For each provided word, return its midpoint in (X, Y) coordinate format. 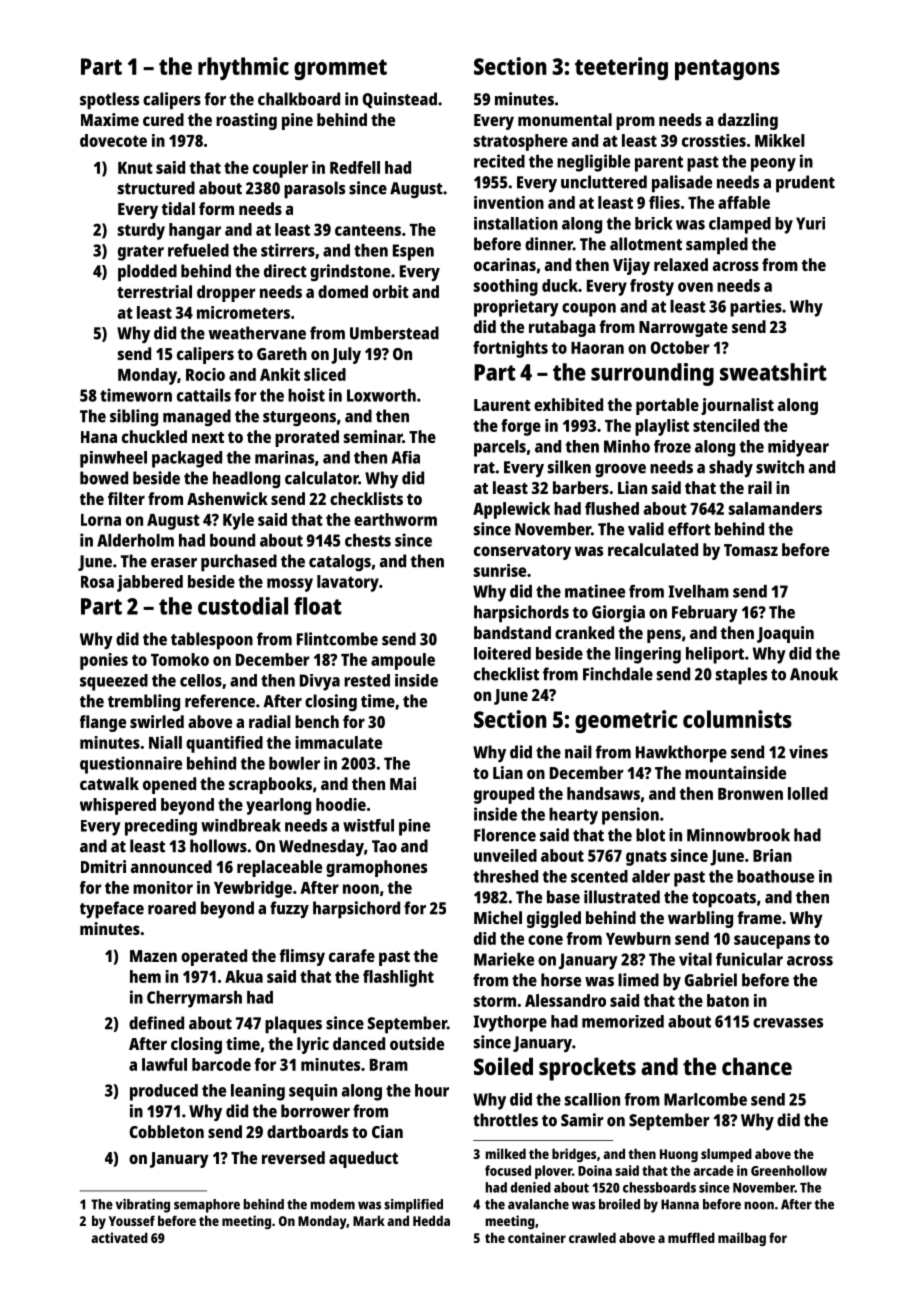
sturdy (141, 231)
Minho (627, 446)
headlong (246, 479)
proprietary (516, 308)
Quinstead (399, 100)
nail (578, 752)
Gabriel (710, 980)
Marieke (504, 959)
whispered (118, 806)
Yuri (810, 223)
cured (163, 119)
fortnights (510, 349)
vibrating (142, 1206)
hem (145, 976)
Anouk (814, 674)
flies (664, 202)
